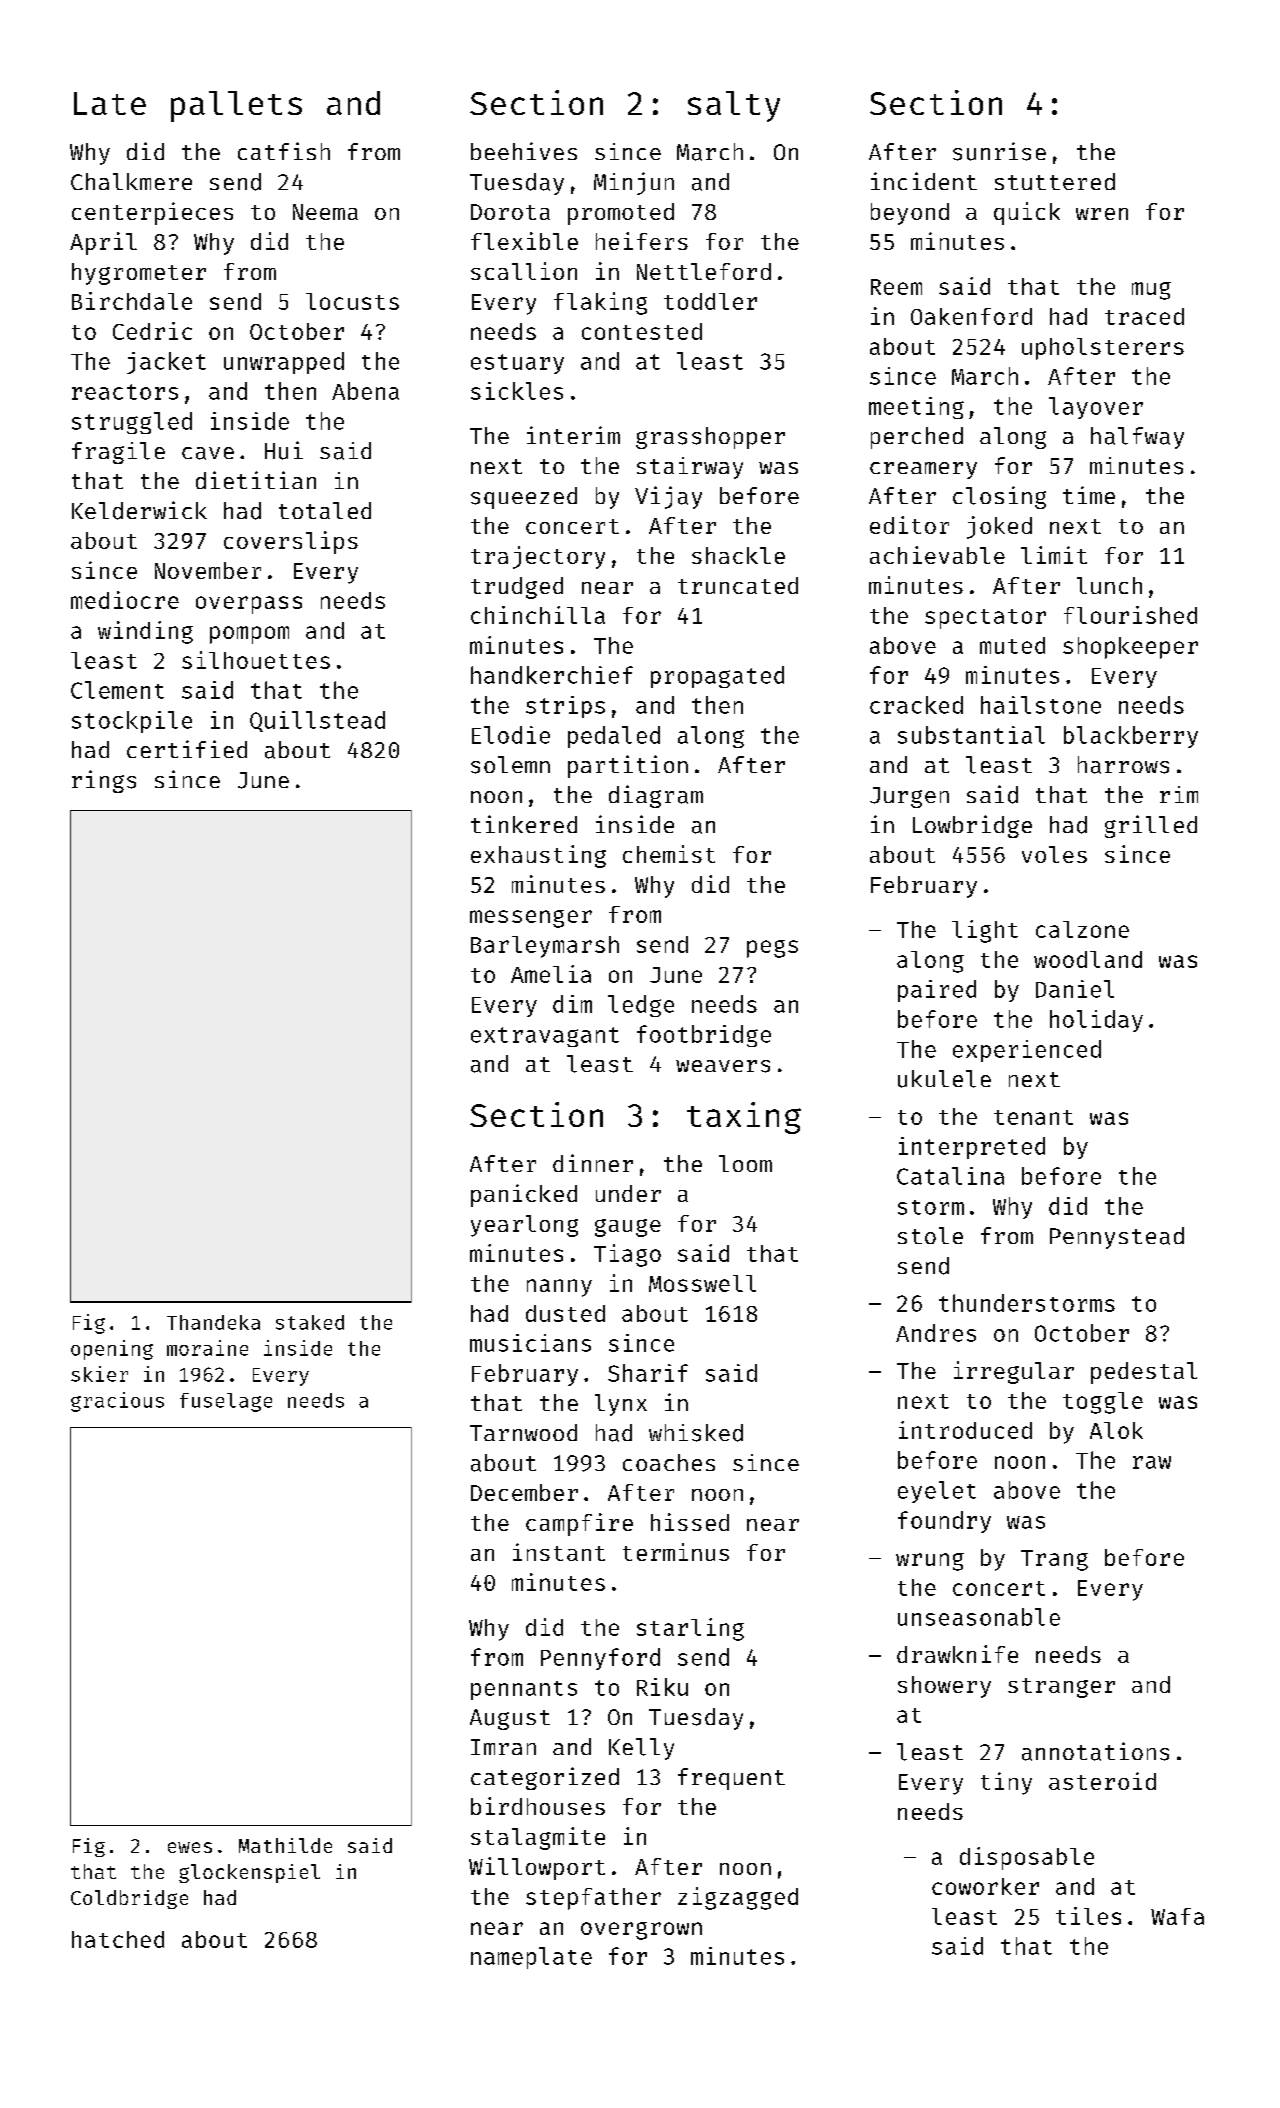 The image size is (1280, 2108). Describe the element at coordinates (641, 1749) in the screenshot. I see `Kelly` at that location.
